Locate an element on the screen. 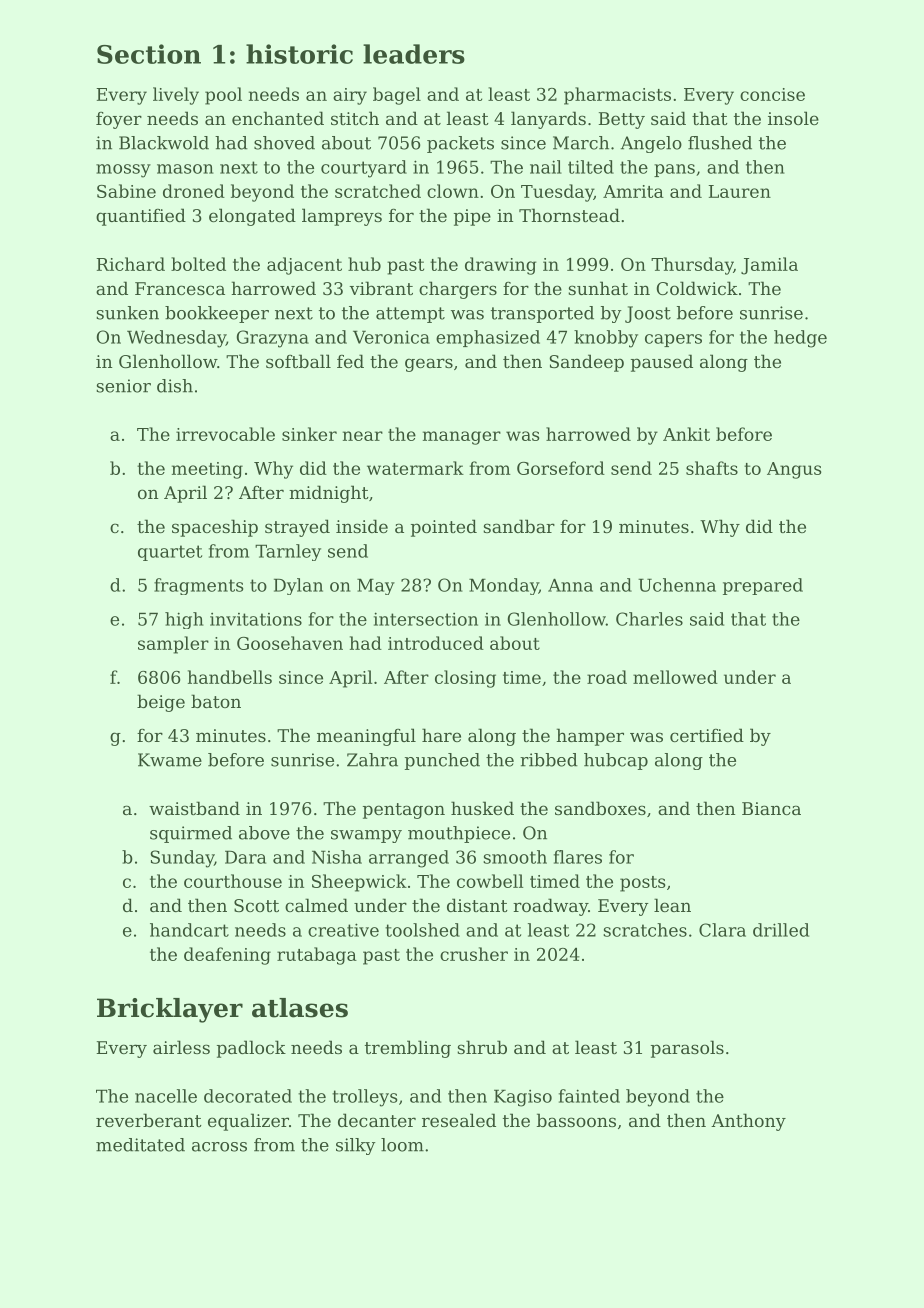 This screenshot has height=1308, width=924. hedge is located at coordinates (800, 339).
